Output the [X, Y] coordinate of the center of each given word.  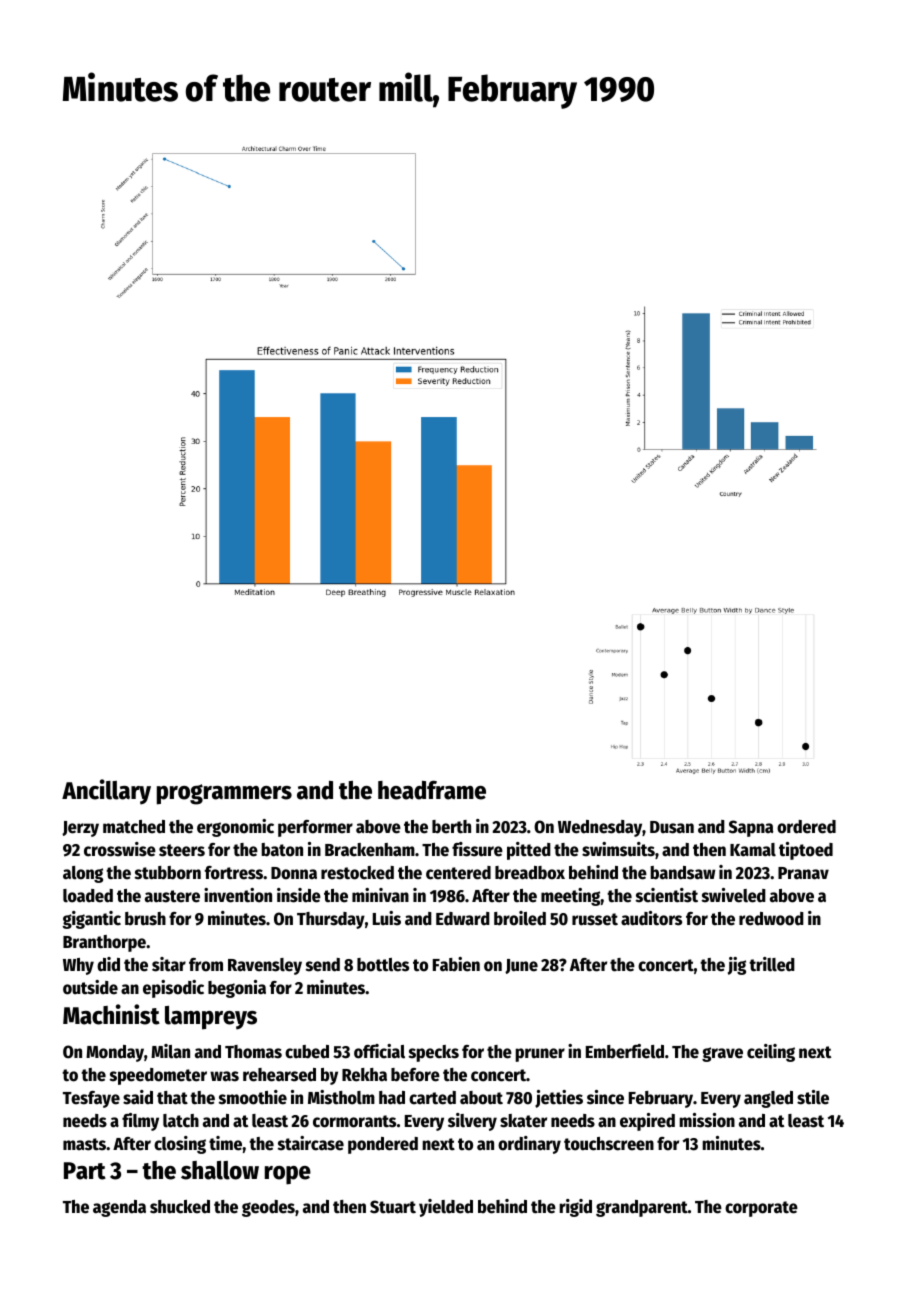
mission [707, 1120]
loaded [88, 896]
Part [85, 1171]
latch [181, 1121]
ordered [806, 827]
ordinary [529, 1145]
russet [595, 919]
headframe [432, 790]
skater [523, 1121]
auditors [651, 918]
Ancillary [106, 792]
